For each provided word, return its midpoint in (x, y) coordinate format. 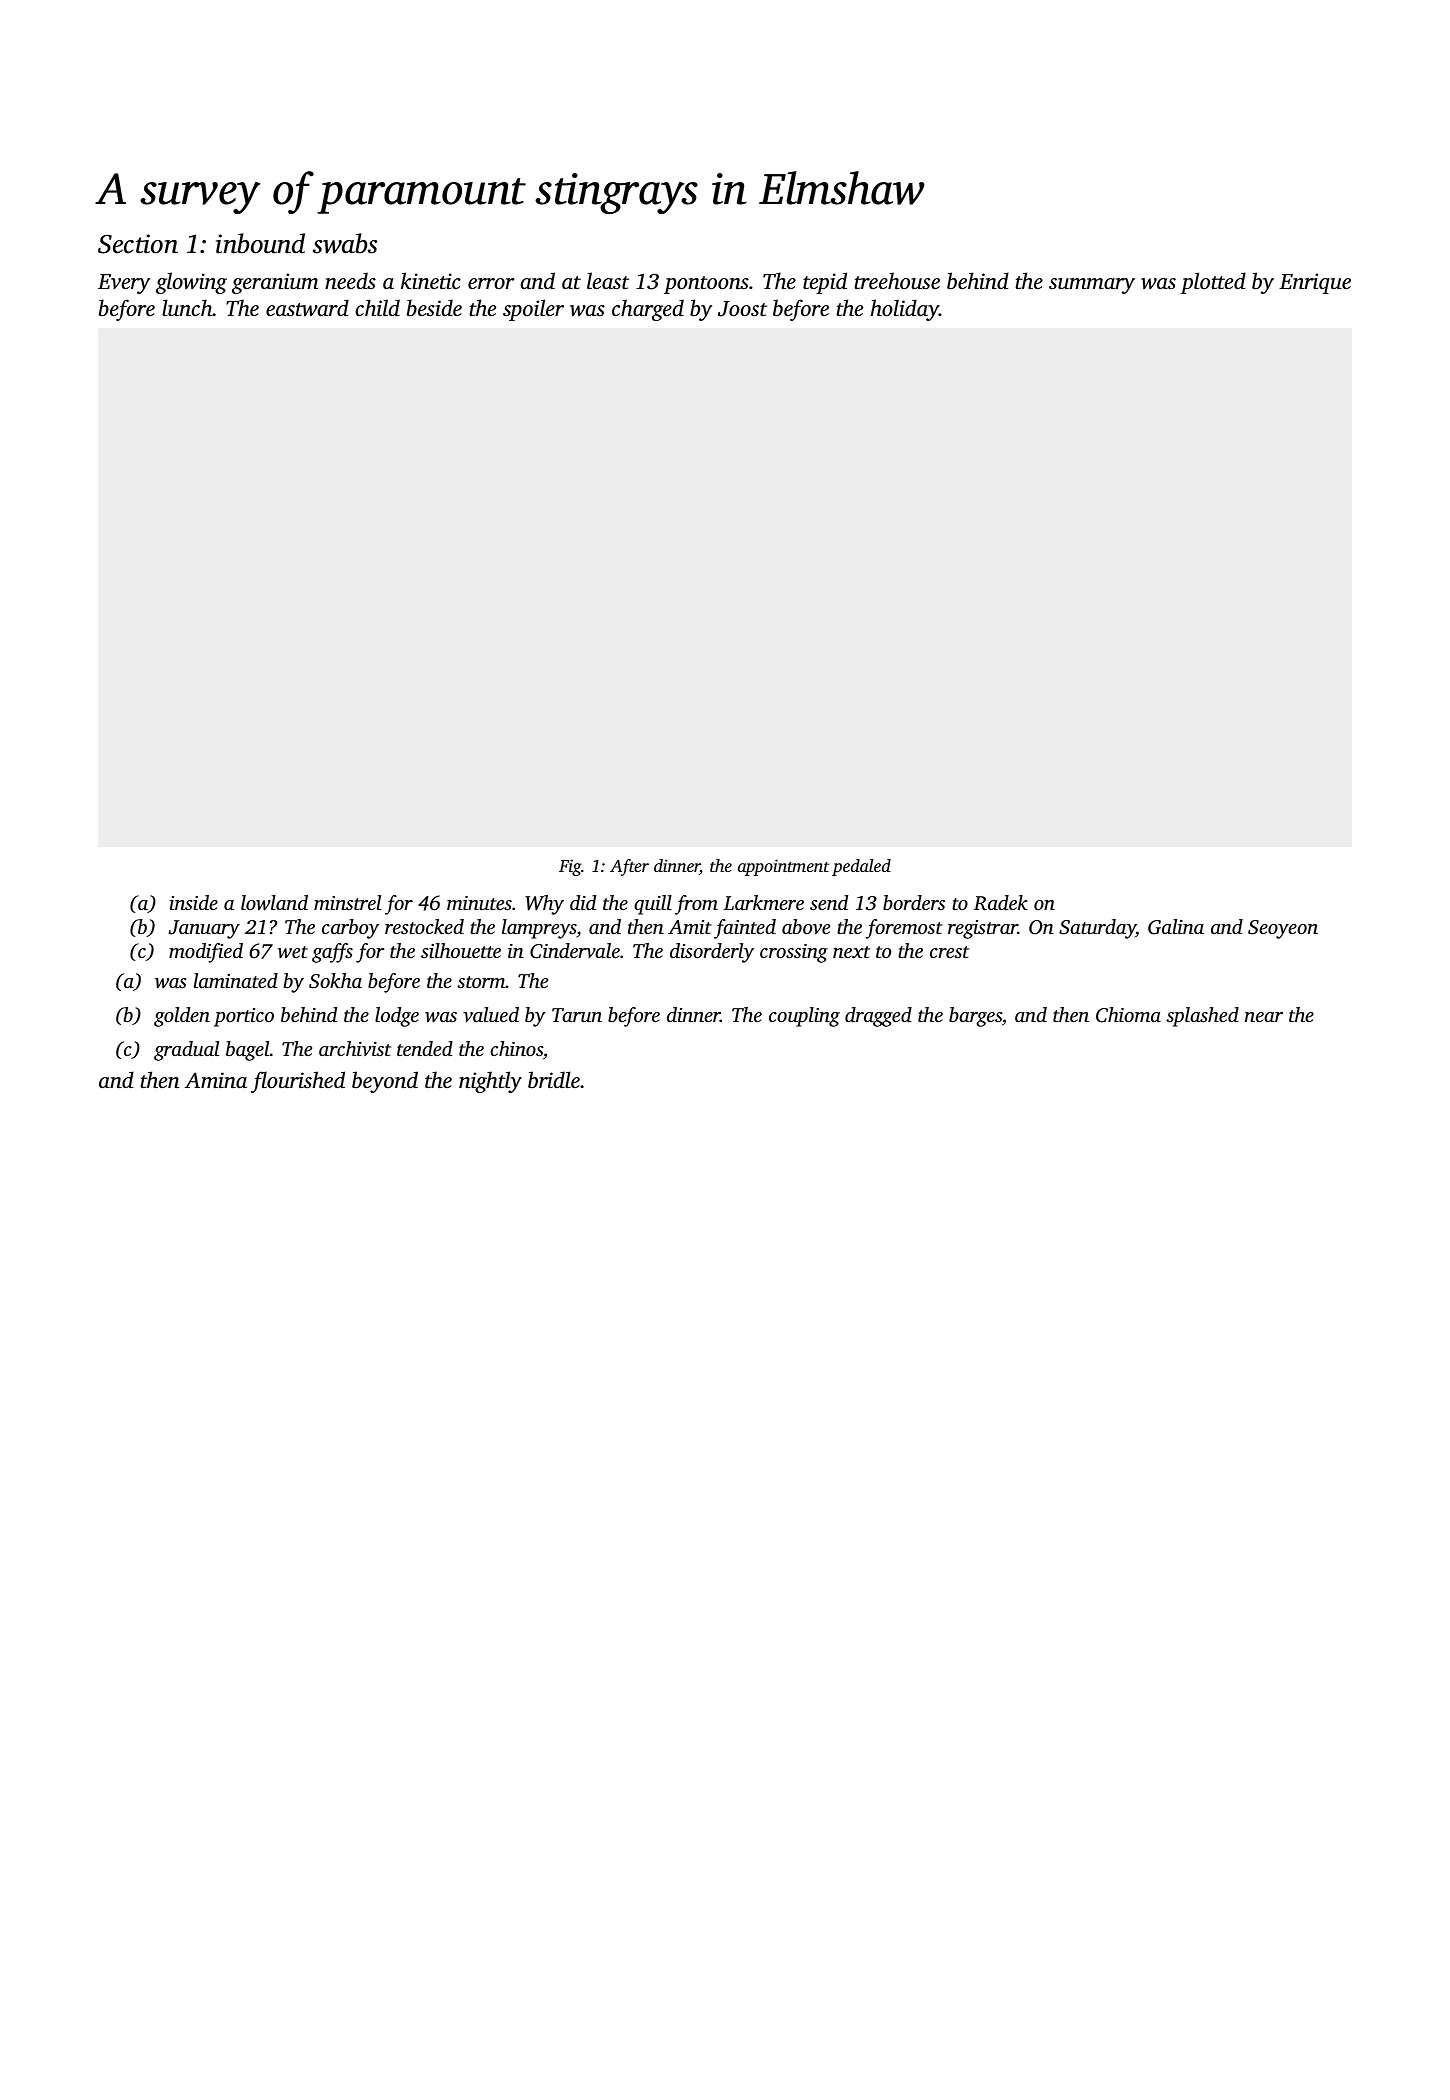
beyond (385, 1082)
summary (1092, 286)
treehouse (897, 280)
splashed (1202, 1017)
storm (481, 982)
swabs (345, 243)
